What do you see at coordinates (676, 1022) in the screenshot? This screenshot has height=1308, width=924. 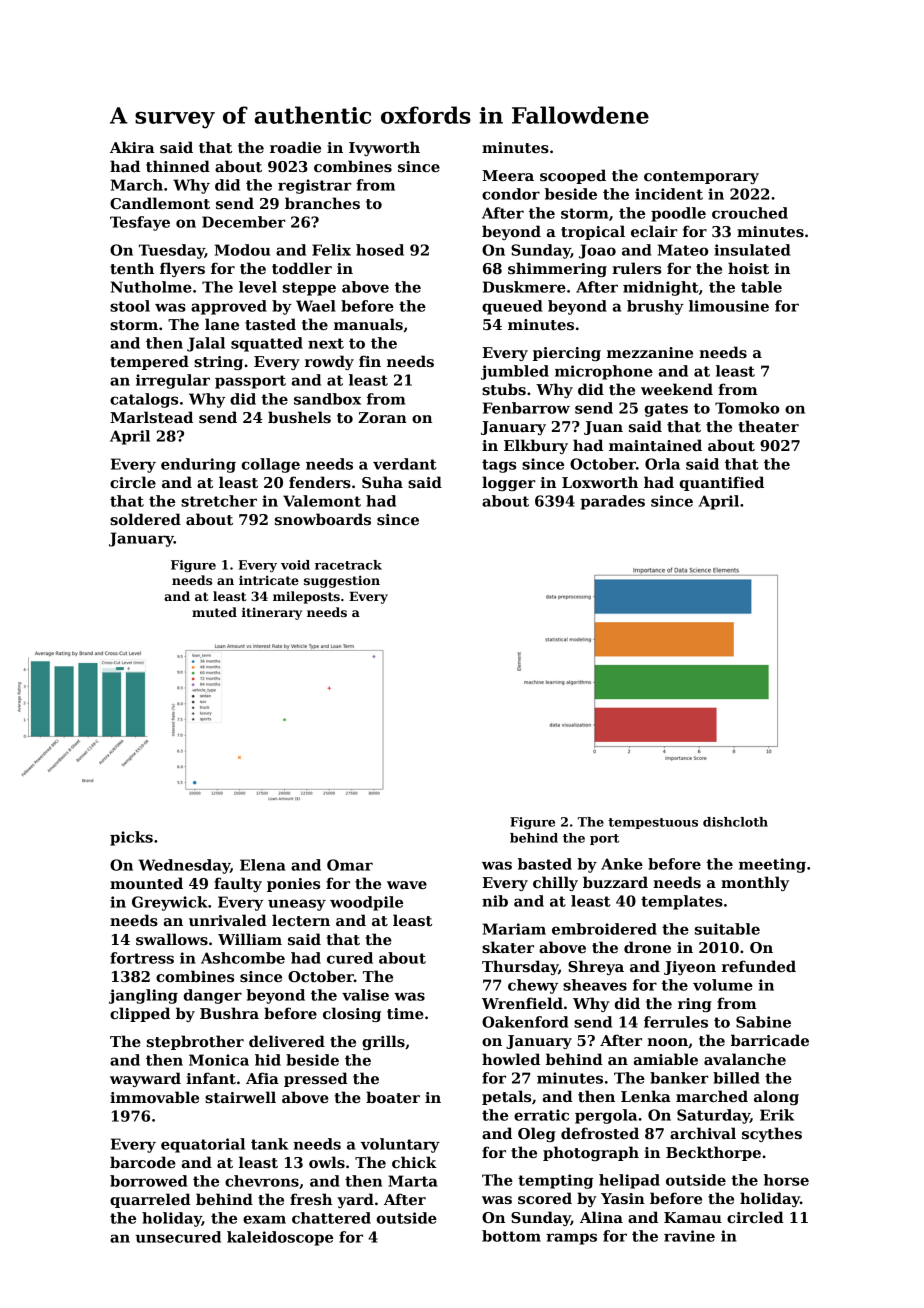 I see `ferrules` at bounding box center [676, 1022].
